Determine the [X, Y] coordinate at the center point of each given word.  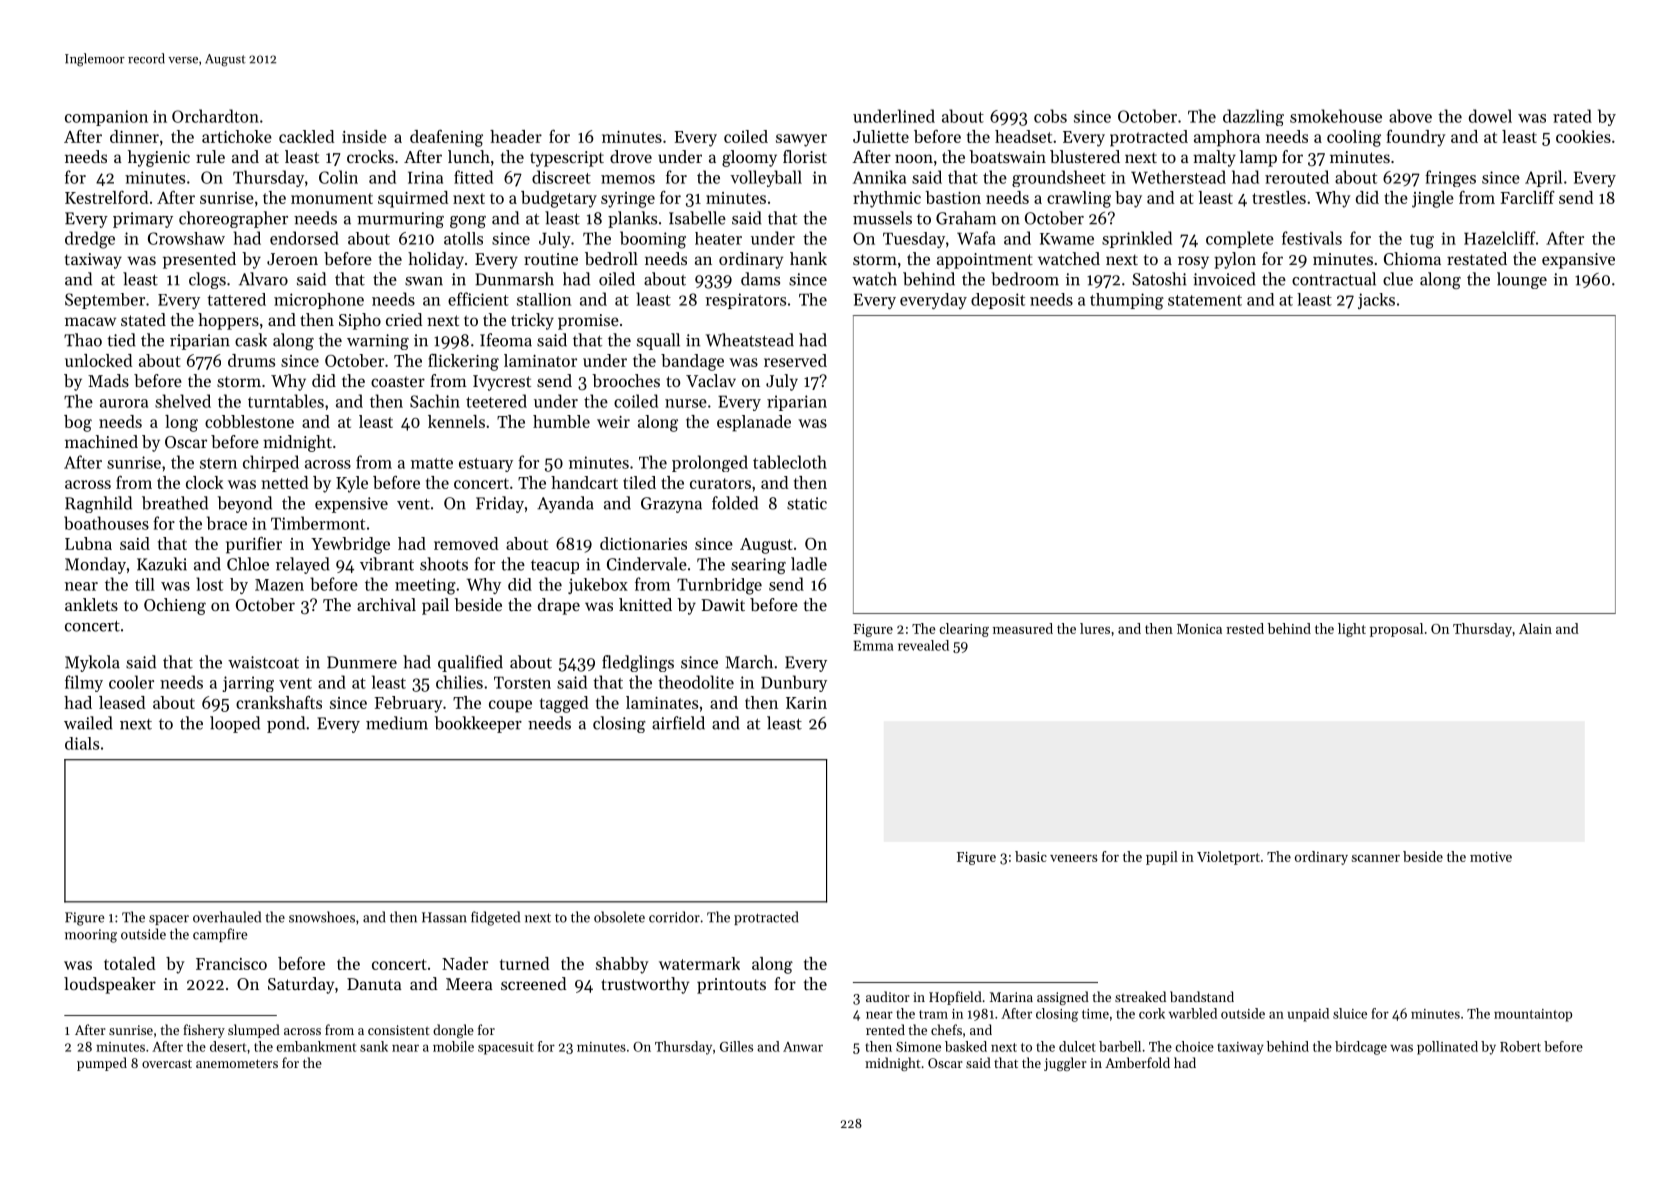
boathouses [106, 523]
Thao [83, 340]
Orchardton [215, 116]
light [1352, 630]
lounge [1522, 280]
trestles [1279, 197]
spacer [169, 920]
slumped [254, 1031]
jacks [1376, 301]
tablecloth [790, 462]
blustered [1085, 156]
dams [760, 279]
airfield [678, 723]
